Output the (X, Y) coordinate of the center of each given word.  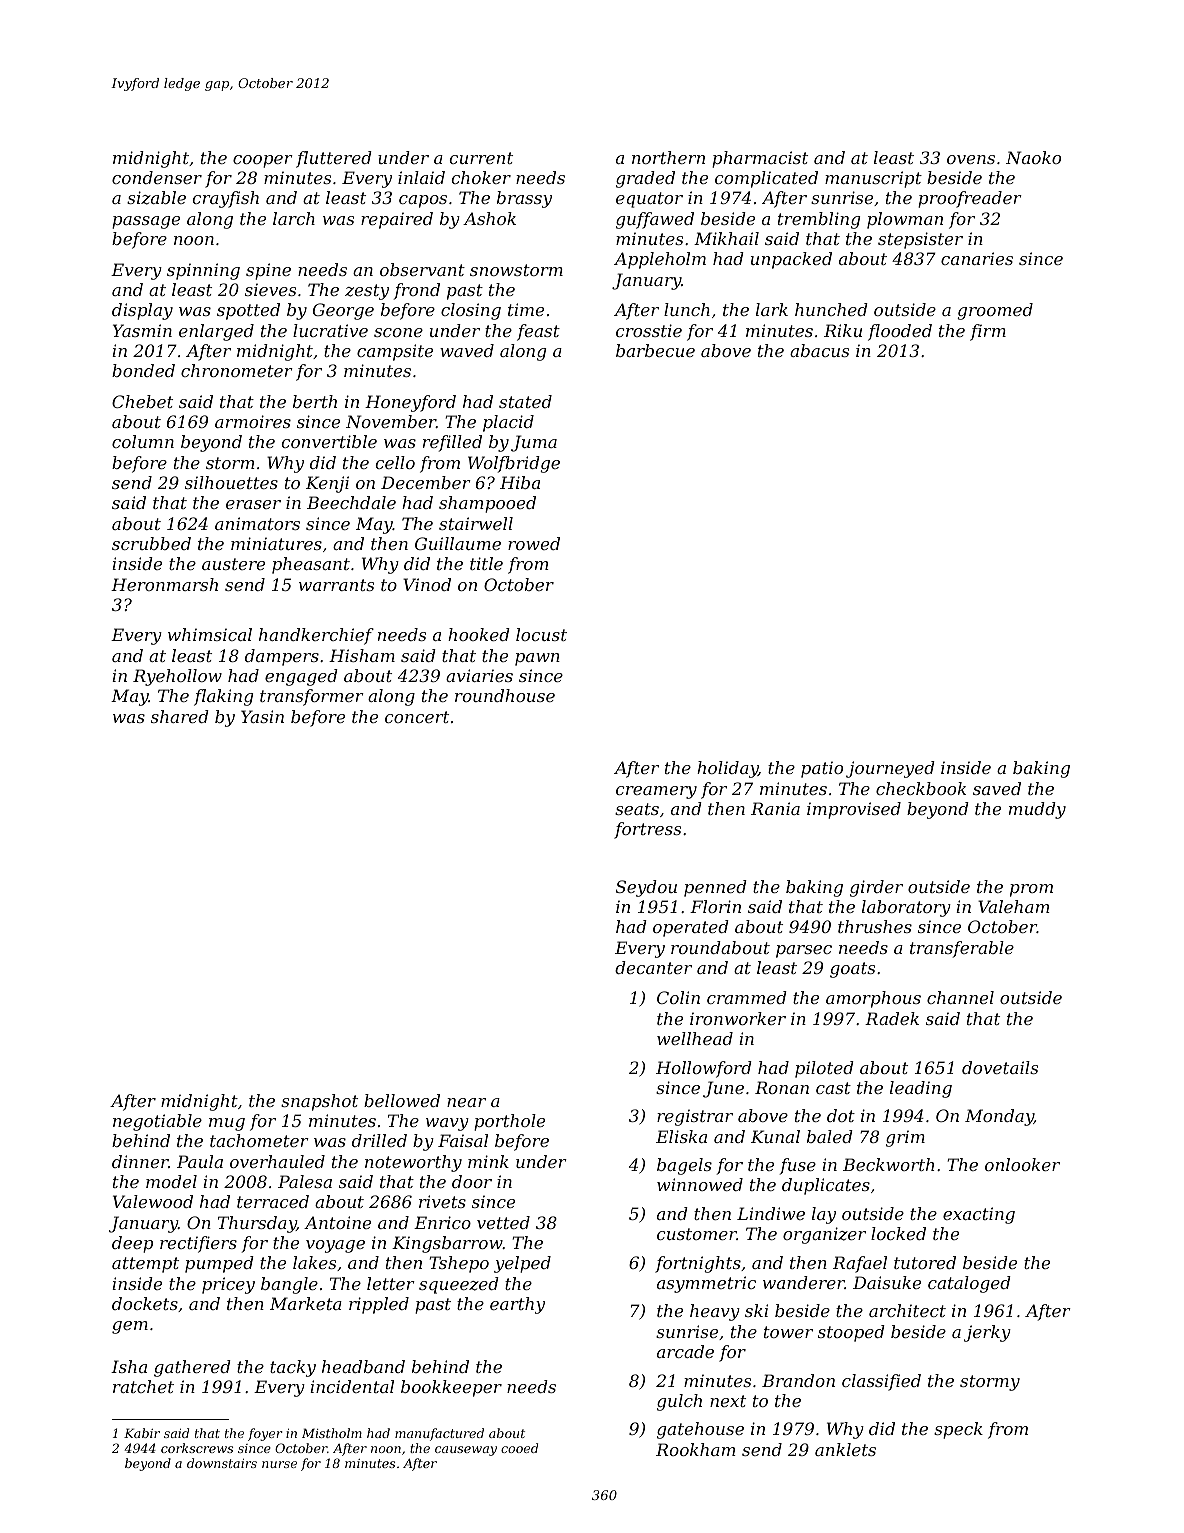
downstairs (222, 1463)
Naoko (1033, 157)
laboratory (906, 908)
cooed (519, 1448)
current (481, 158)
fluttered (334, 159)
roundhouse (505, 695)
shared (180, 716)
